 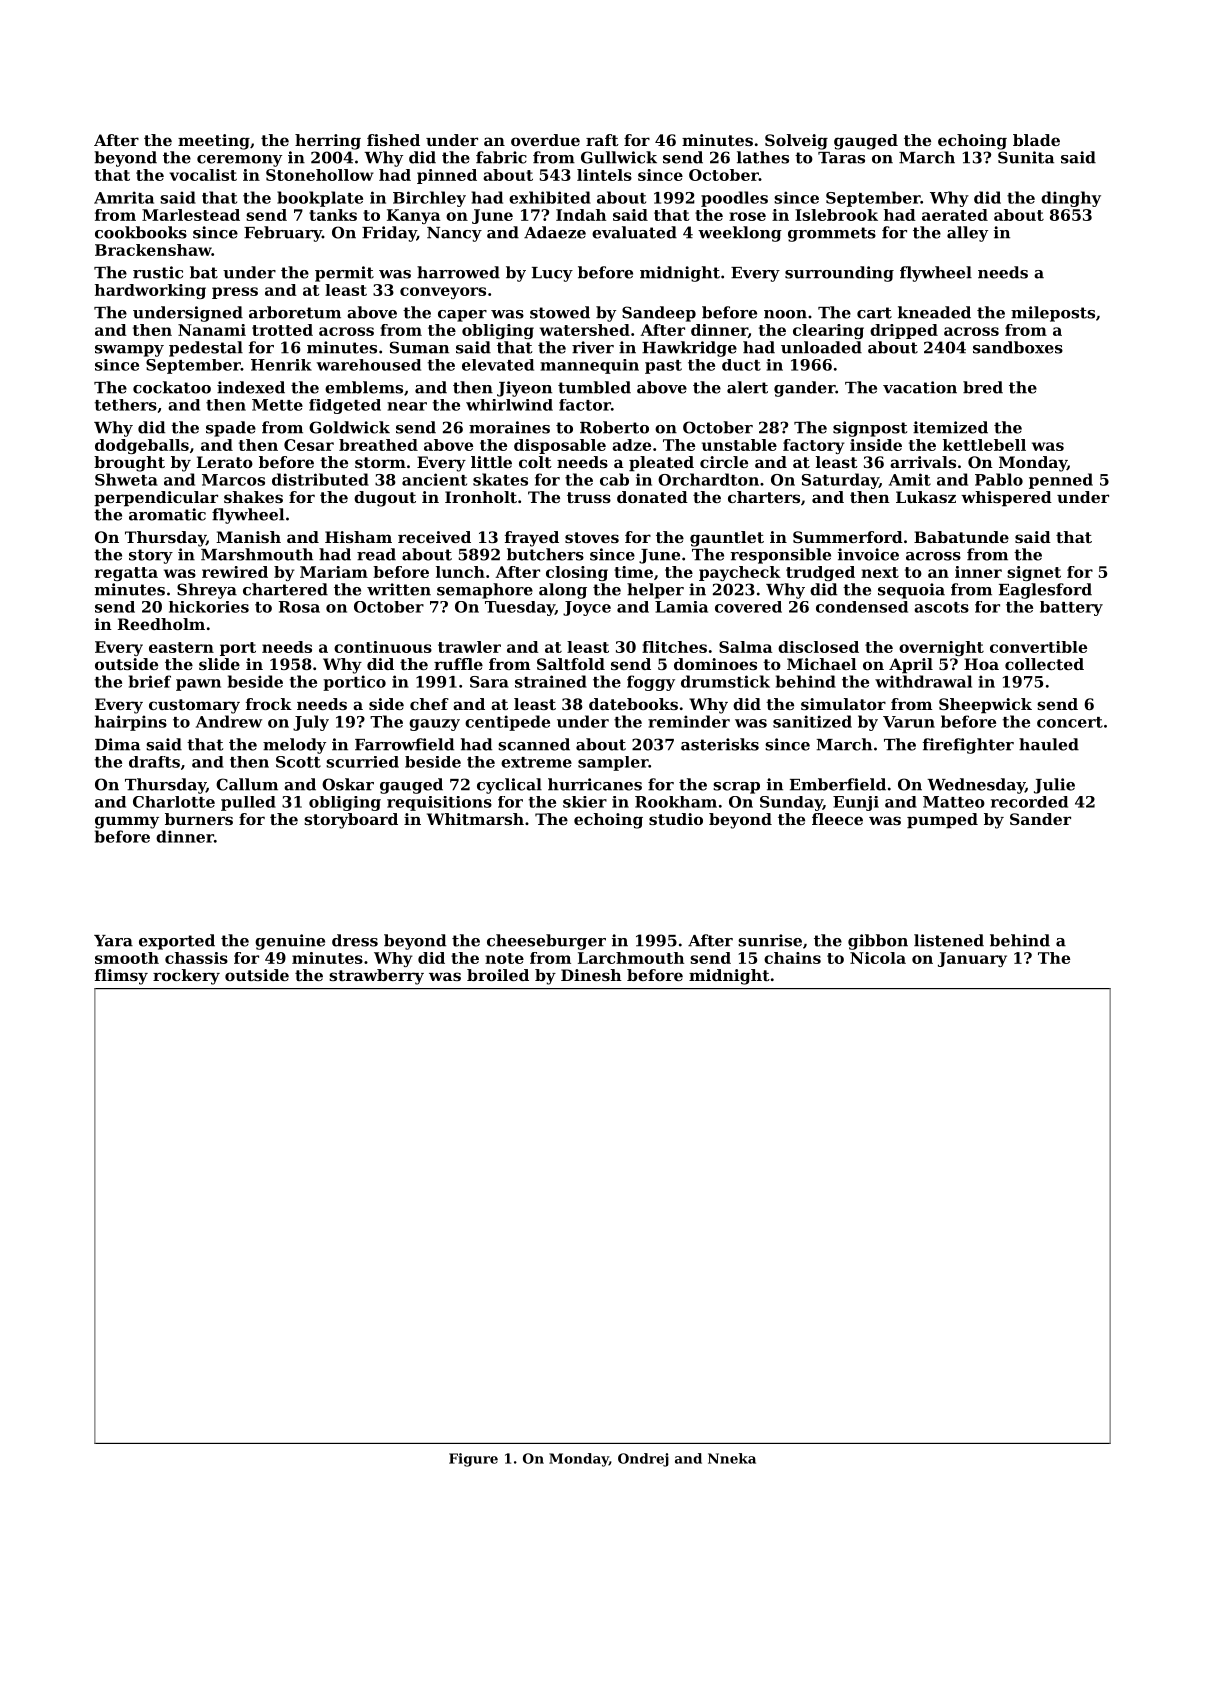 I want to click on blade, so click(x=1036, y=140).
